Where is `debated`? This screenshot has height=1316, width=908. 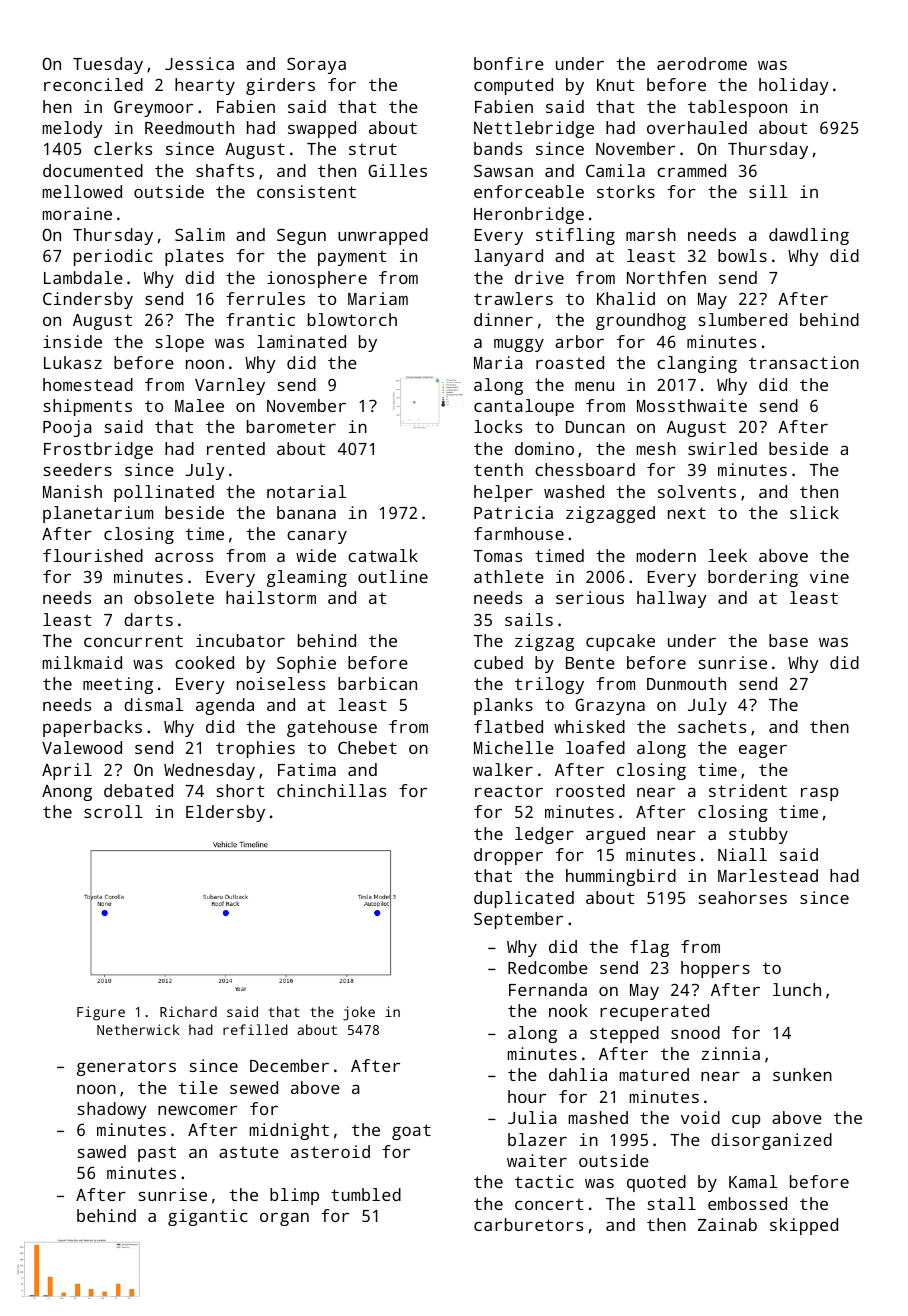
debated is located at coordinates (138, 790).
